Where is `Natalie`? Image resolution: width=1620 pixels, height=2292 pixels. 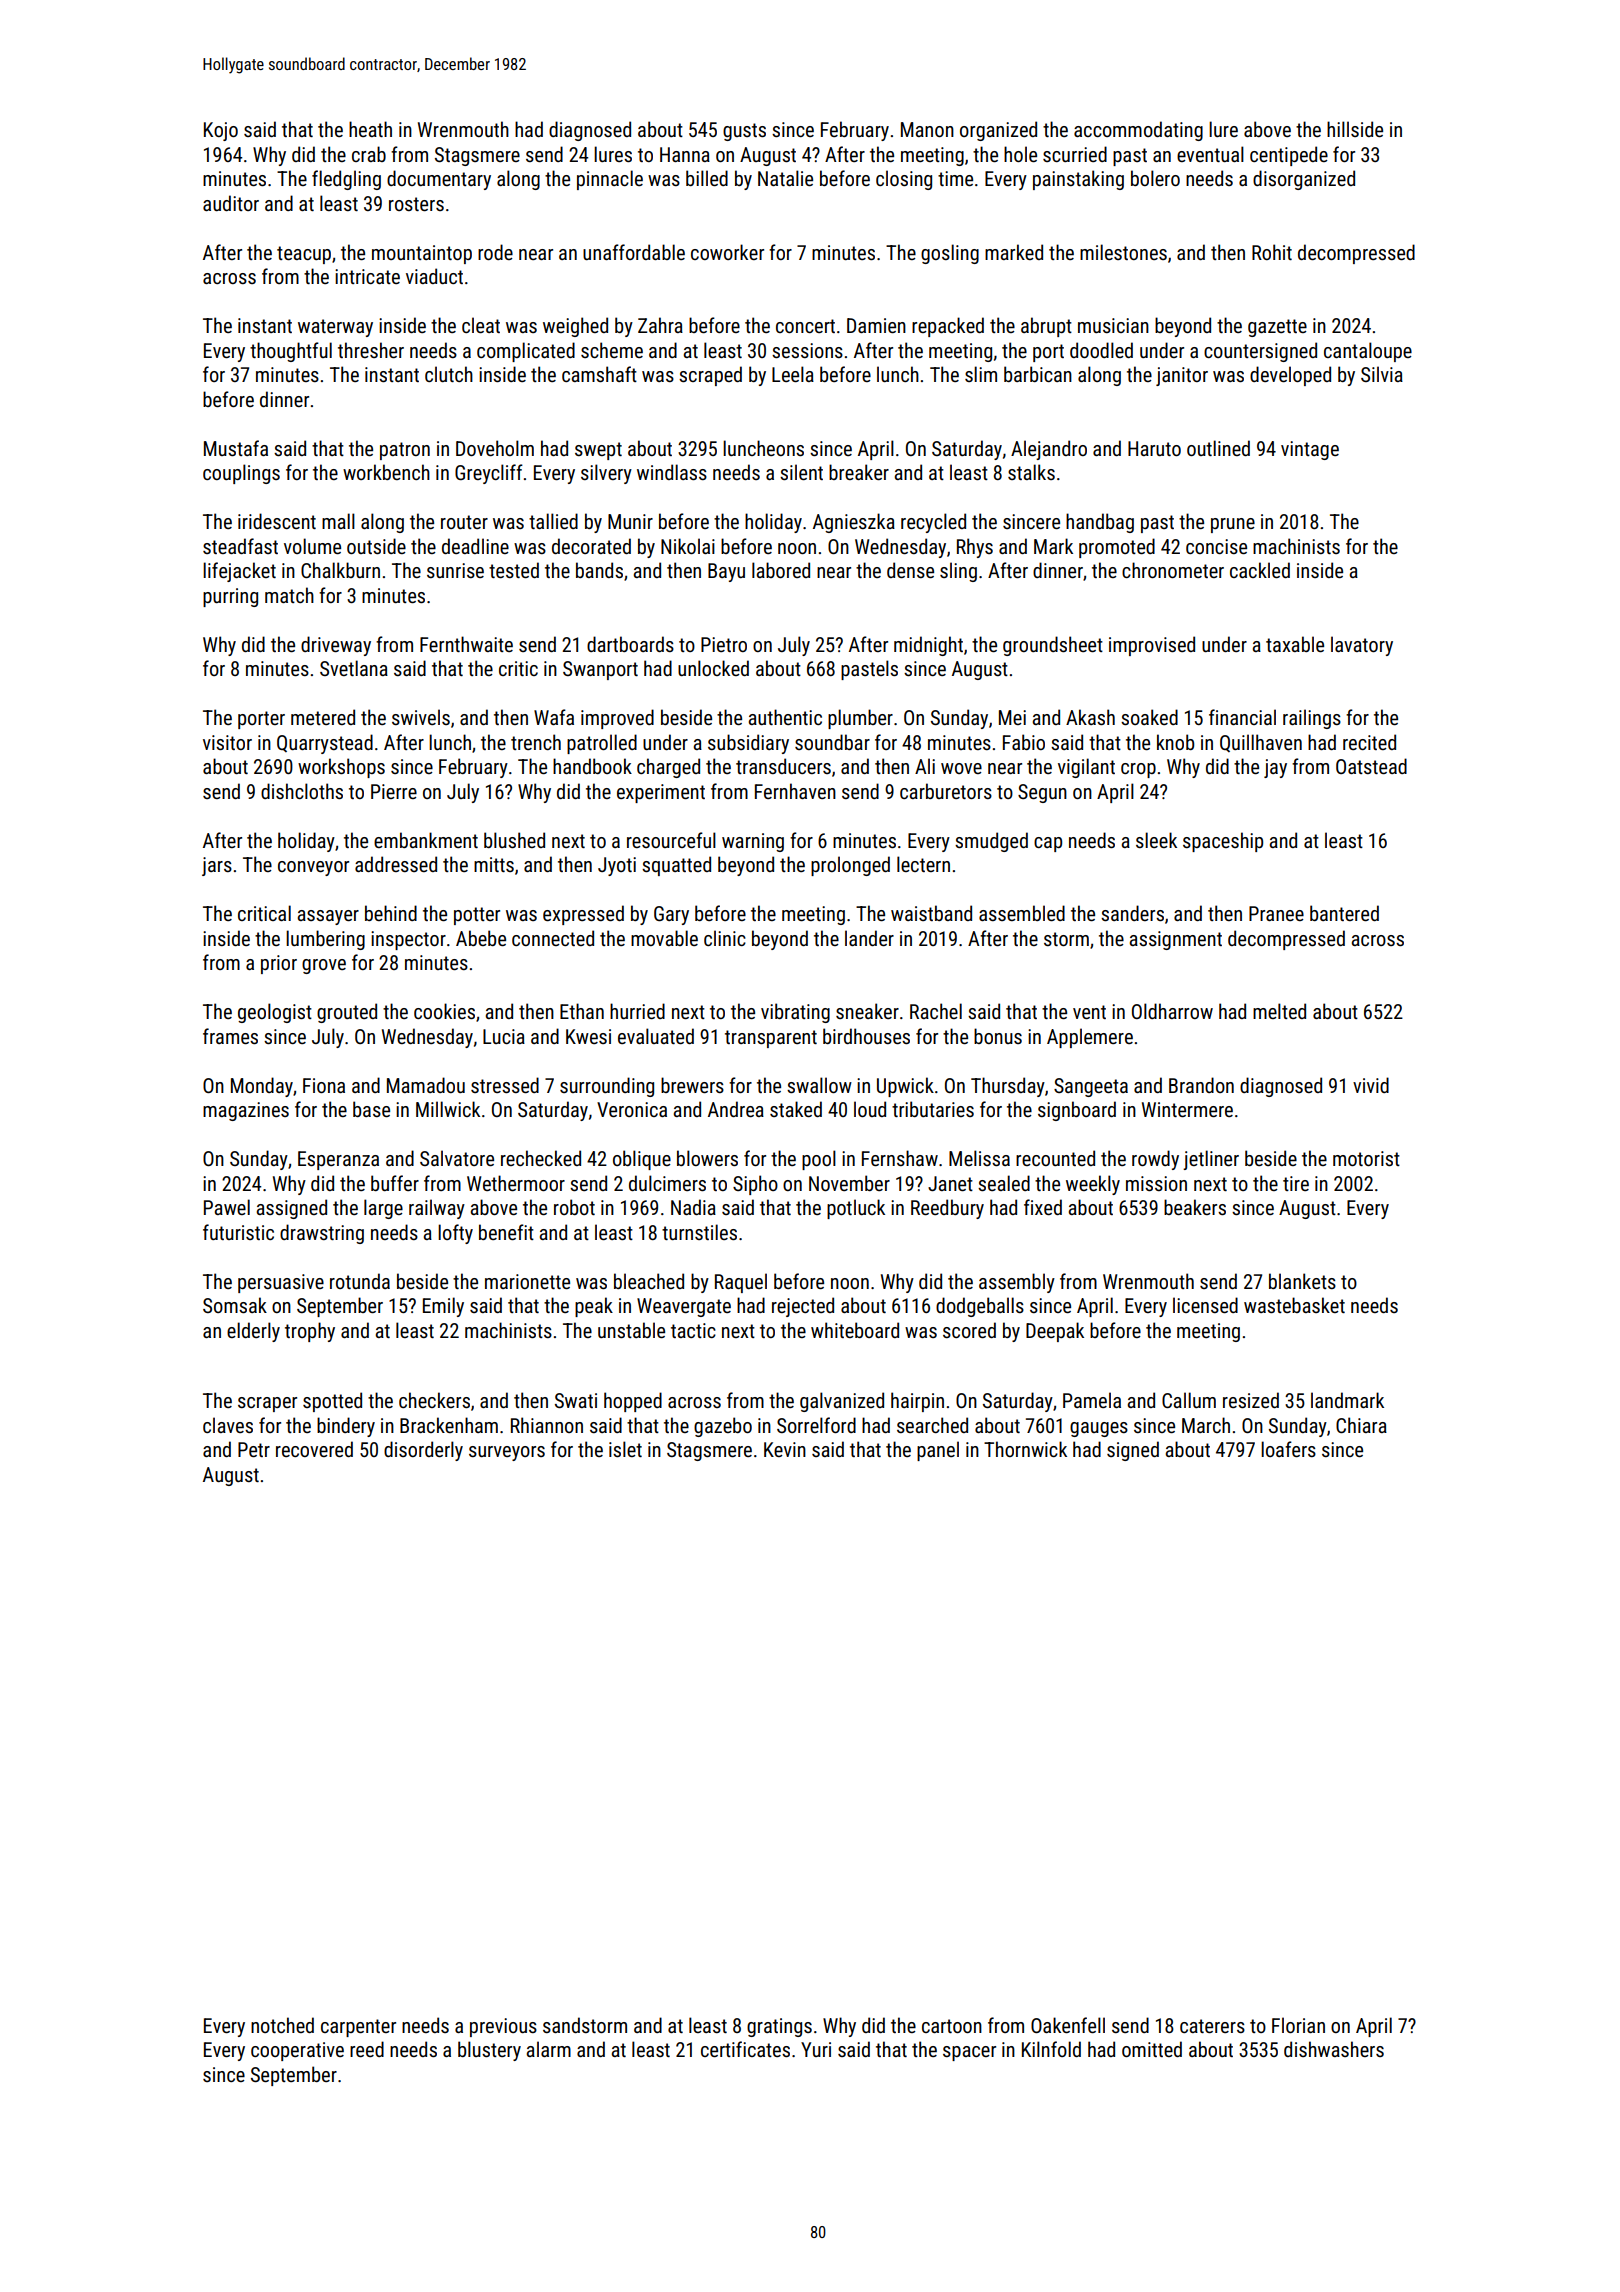
Natalie is located at coordinates (785, 178).
